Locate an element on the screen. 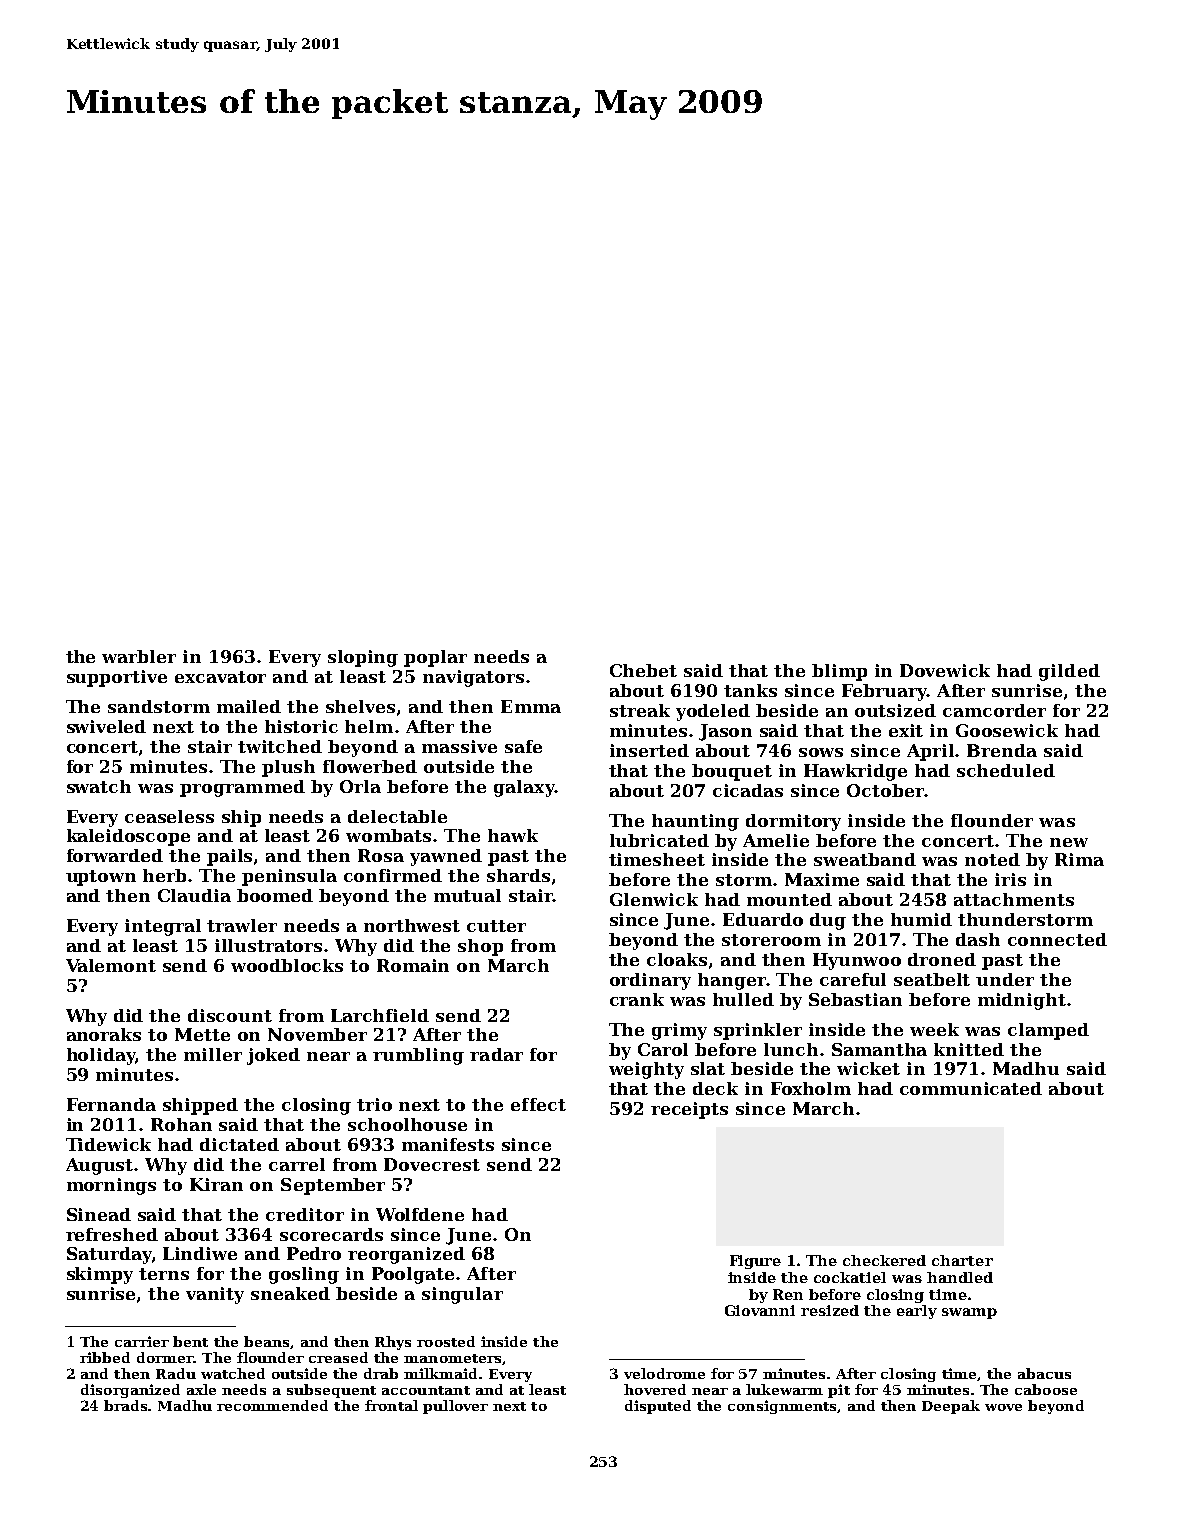 This screenshot has height=1523, width=1177. pullover is located at coordinates (455, 1407).
